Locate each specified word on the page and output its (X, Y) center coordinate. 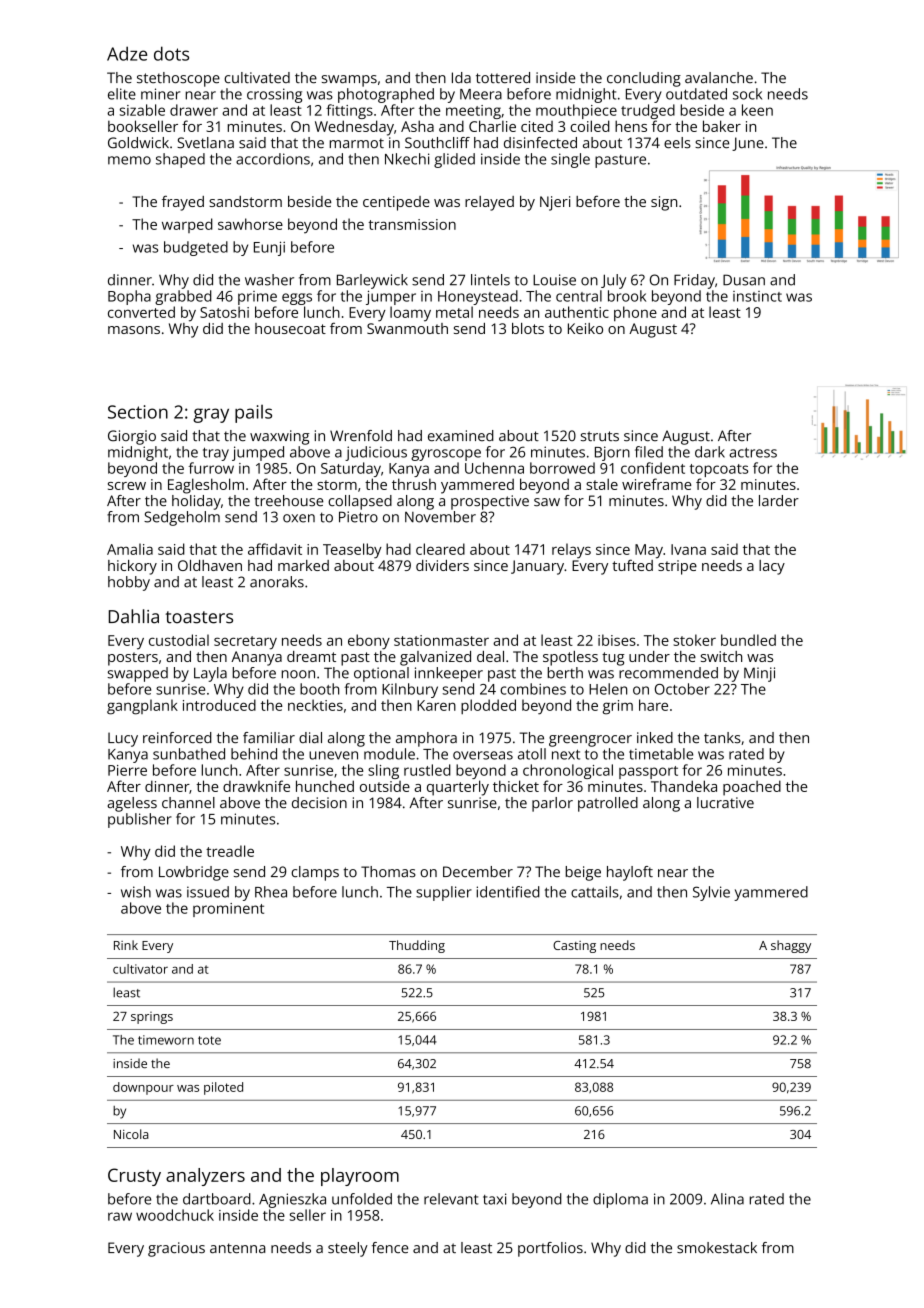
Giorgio (132, 437)
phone (635, 313)
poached (752, 788)
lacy (772, 567)
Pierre (127, 770)
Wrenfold (361, 435)
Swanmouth (407, 328)
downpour (143, 1088)
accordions (273, 159)
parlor (552, 804)
